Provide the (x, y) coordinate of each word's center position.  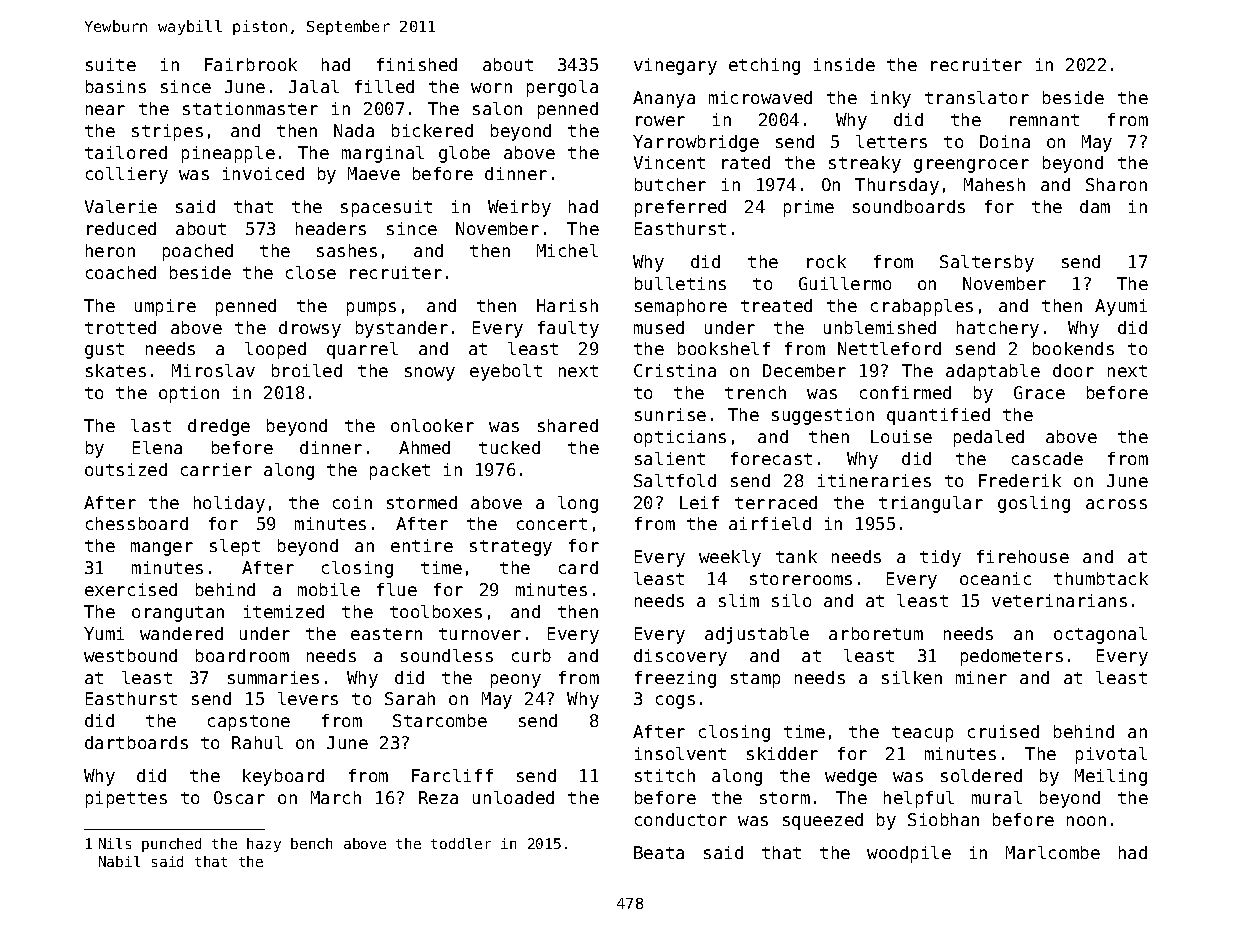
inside (844, 64)
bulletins (680, 283)
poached (198, 252)
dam (1095, 206)
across (1116, 504)
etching (764, 66)
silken (912, 677)
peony (516, 681)
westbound (130, 655)
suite (111, 64)
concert (552, 524)
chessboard (137, 523)
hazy (264, 845)
